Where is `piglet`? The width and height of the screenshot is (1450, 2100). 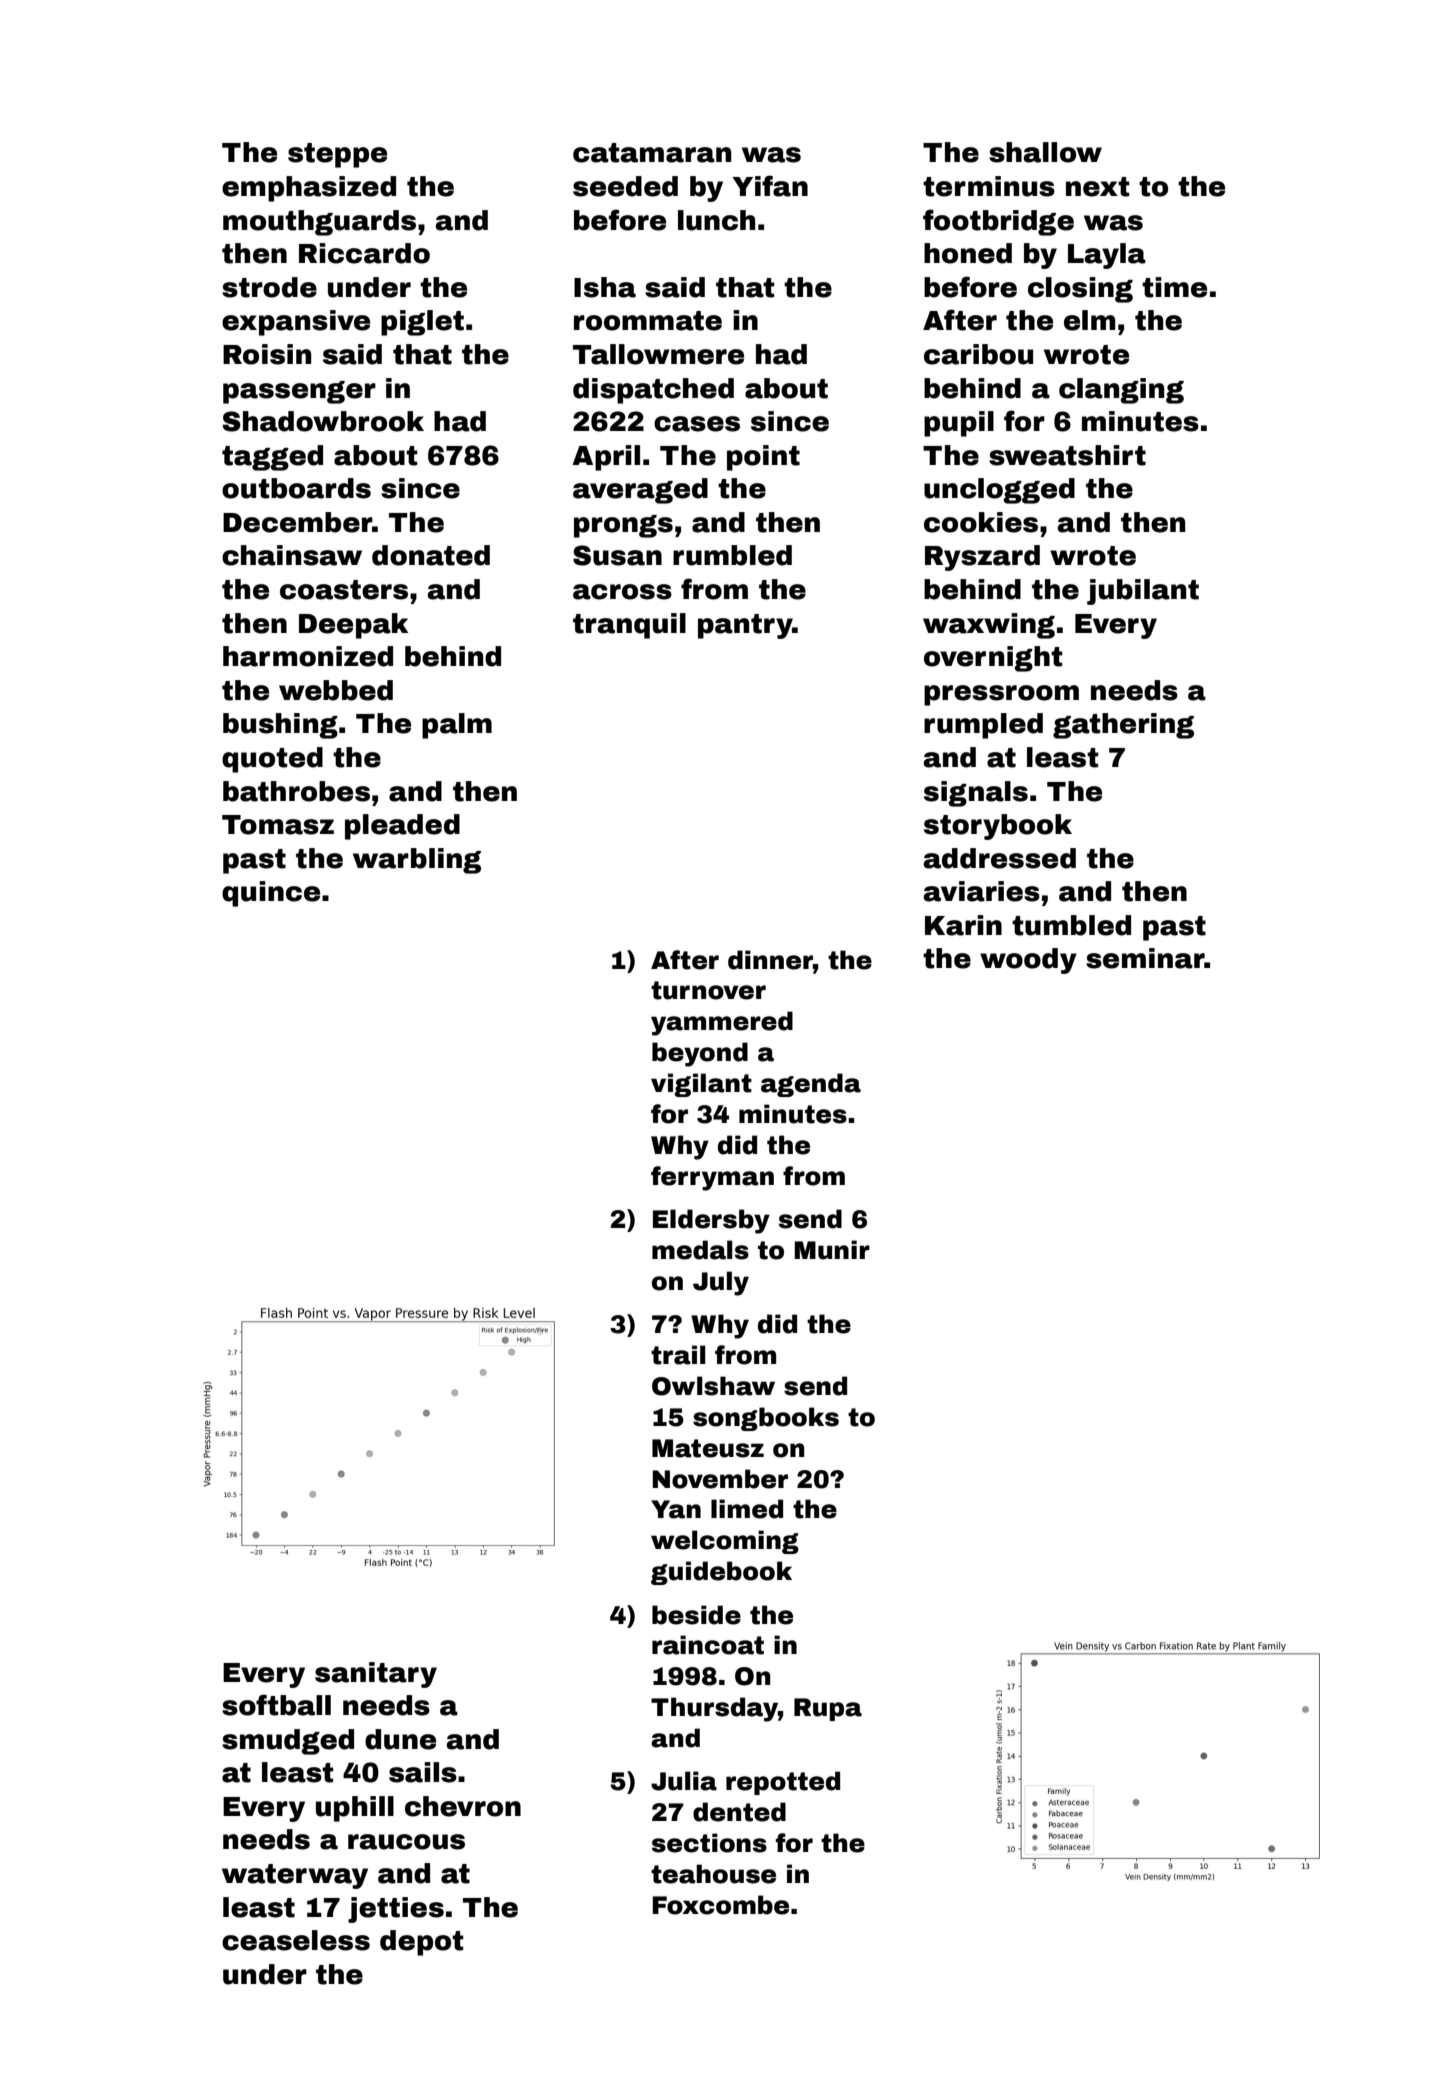
piglet is located at coordinates (422, 323).
